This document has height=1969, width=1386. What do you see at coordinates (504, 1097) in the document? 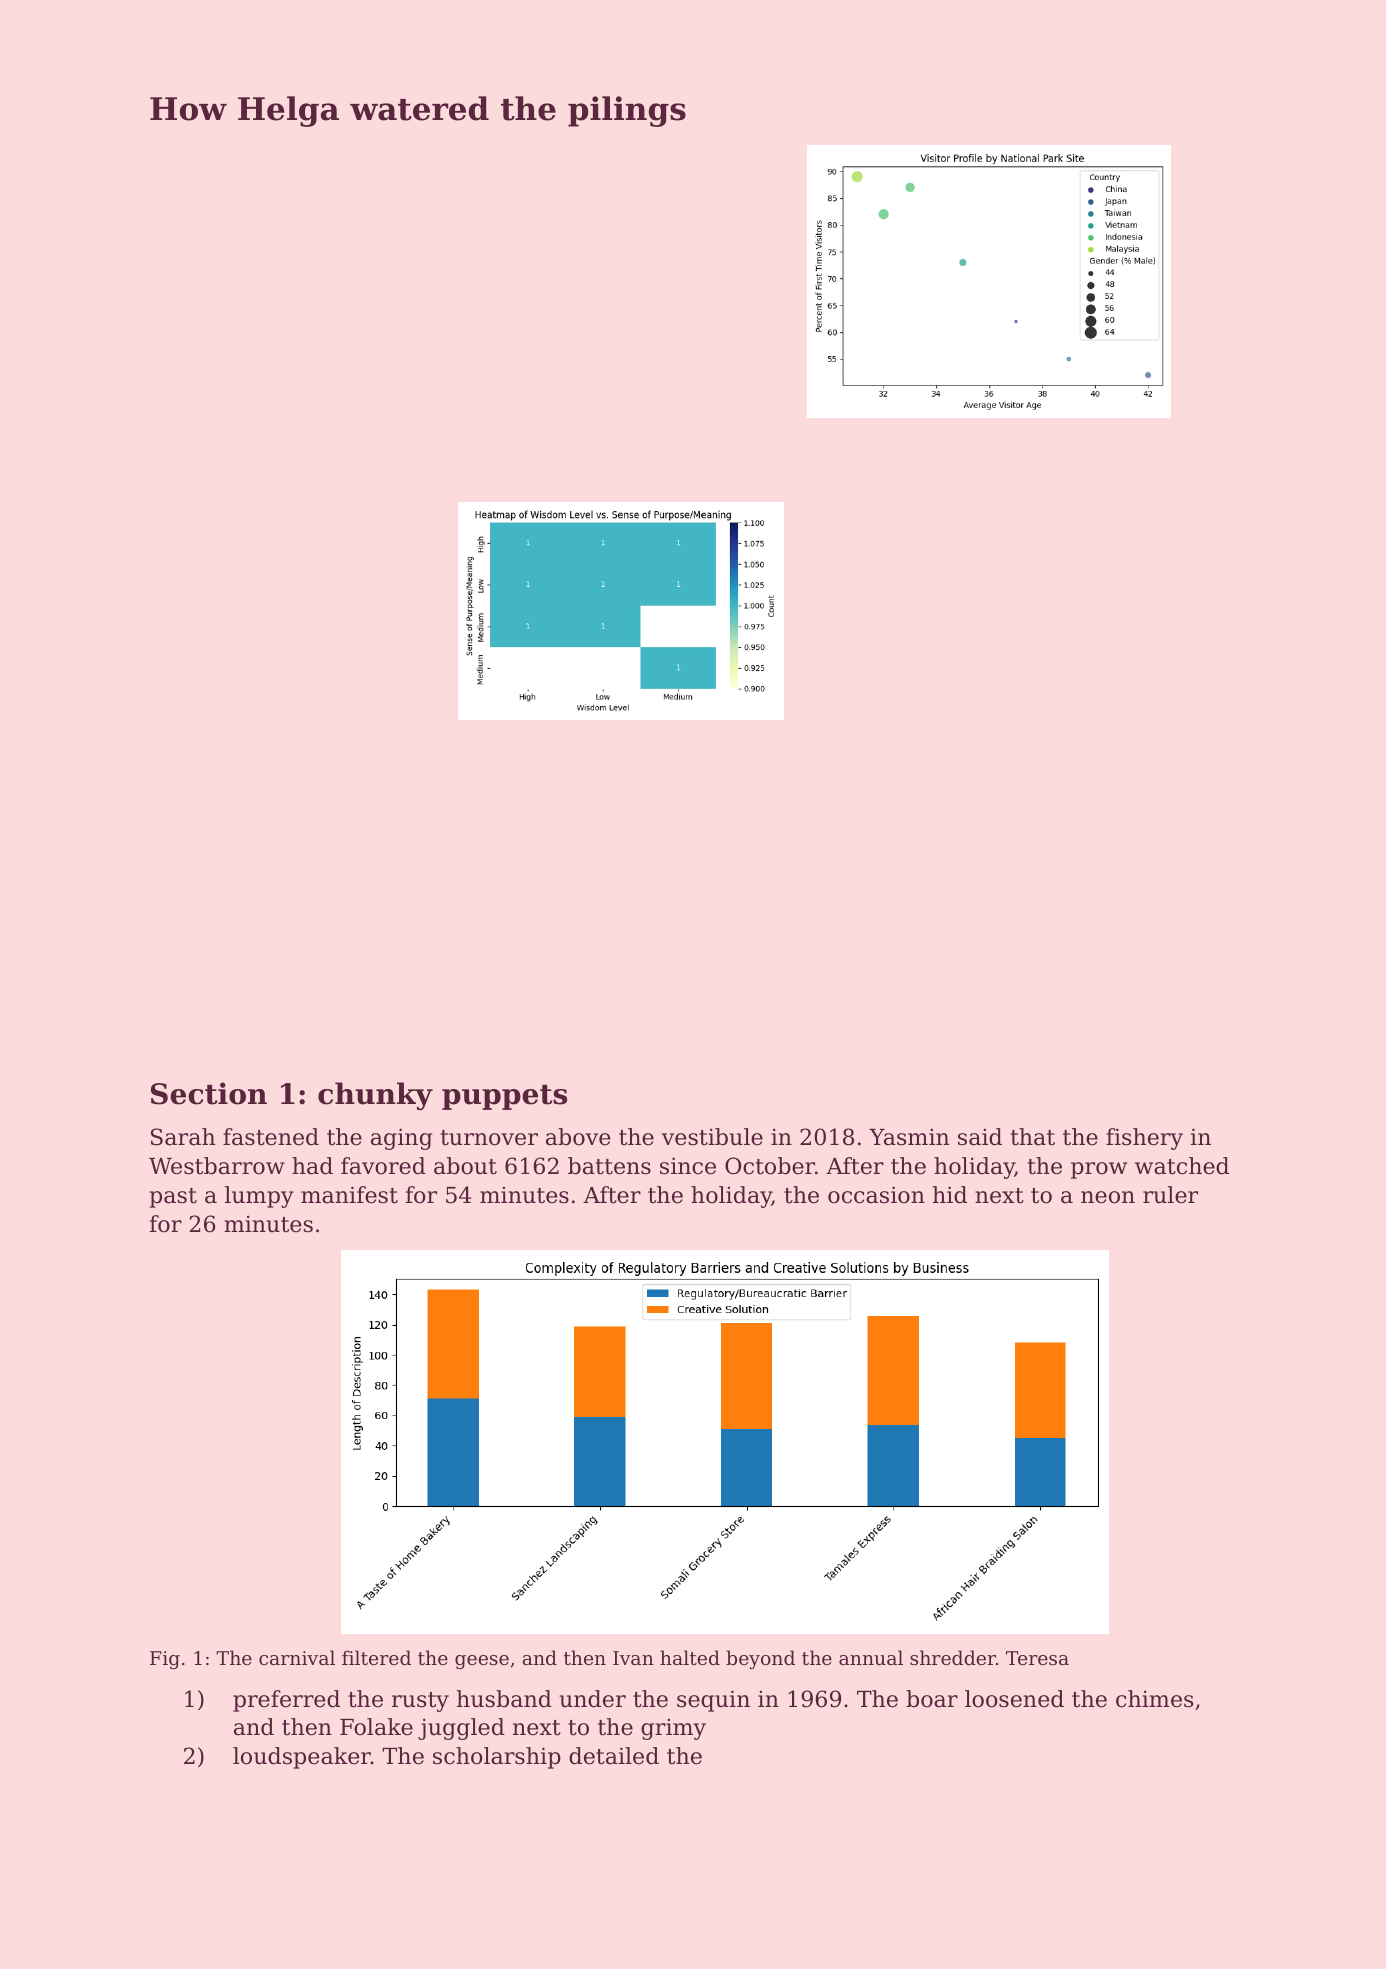
I see `puppets` at bounding box center [504, 1097].
